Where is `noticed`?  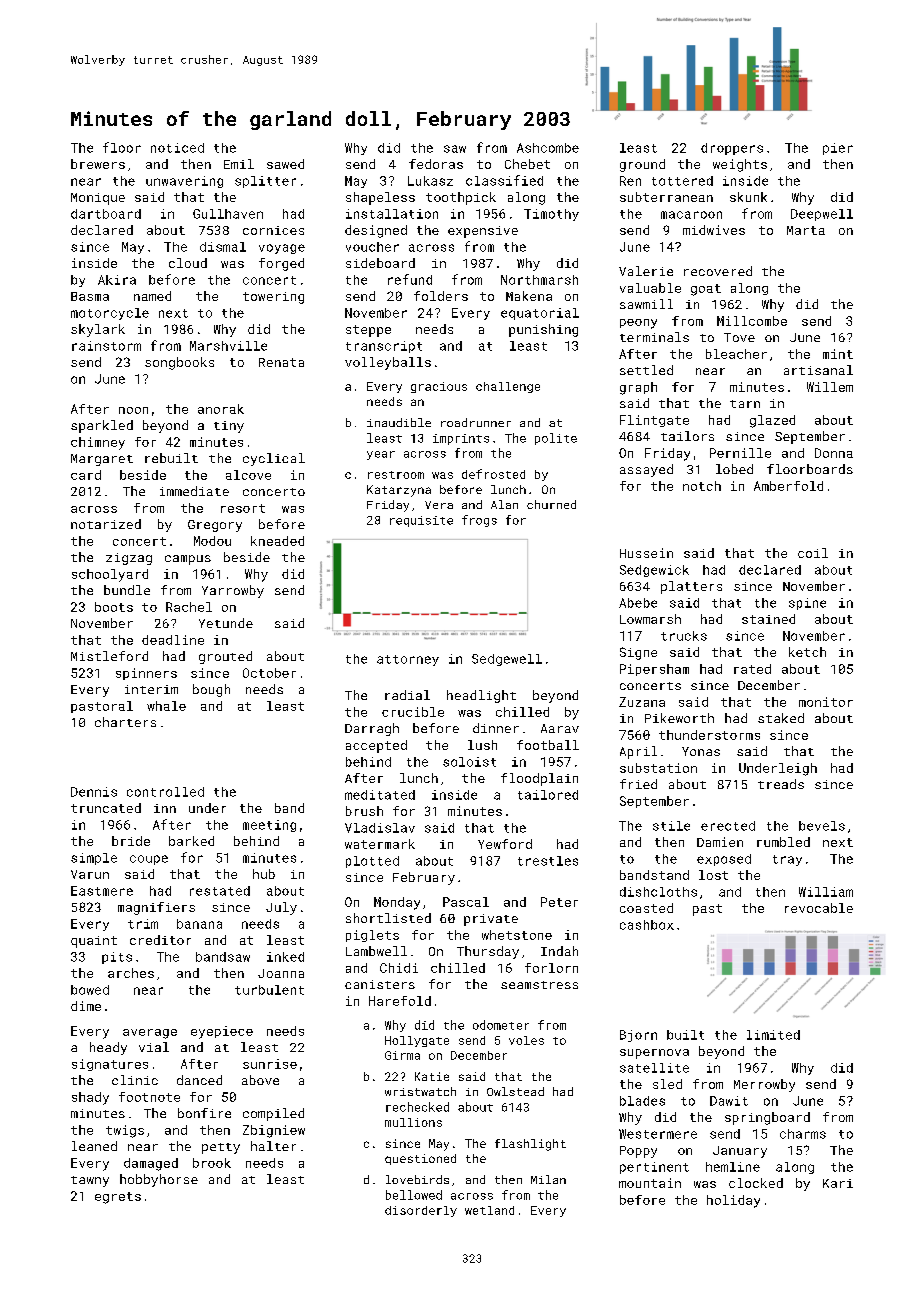 noticed is located at coordinates (177, 148).
